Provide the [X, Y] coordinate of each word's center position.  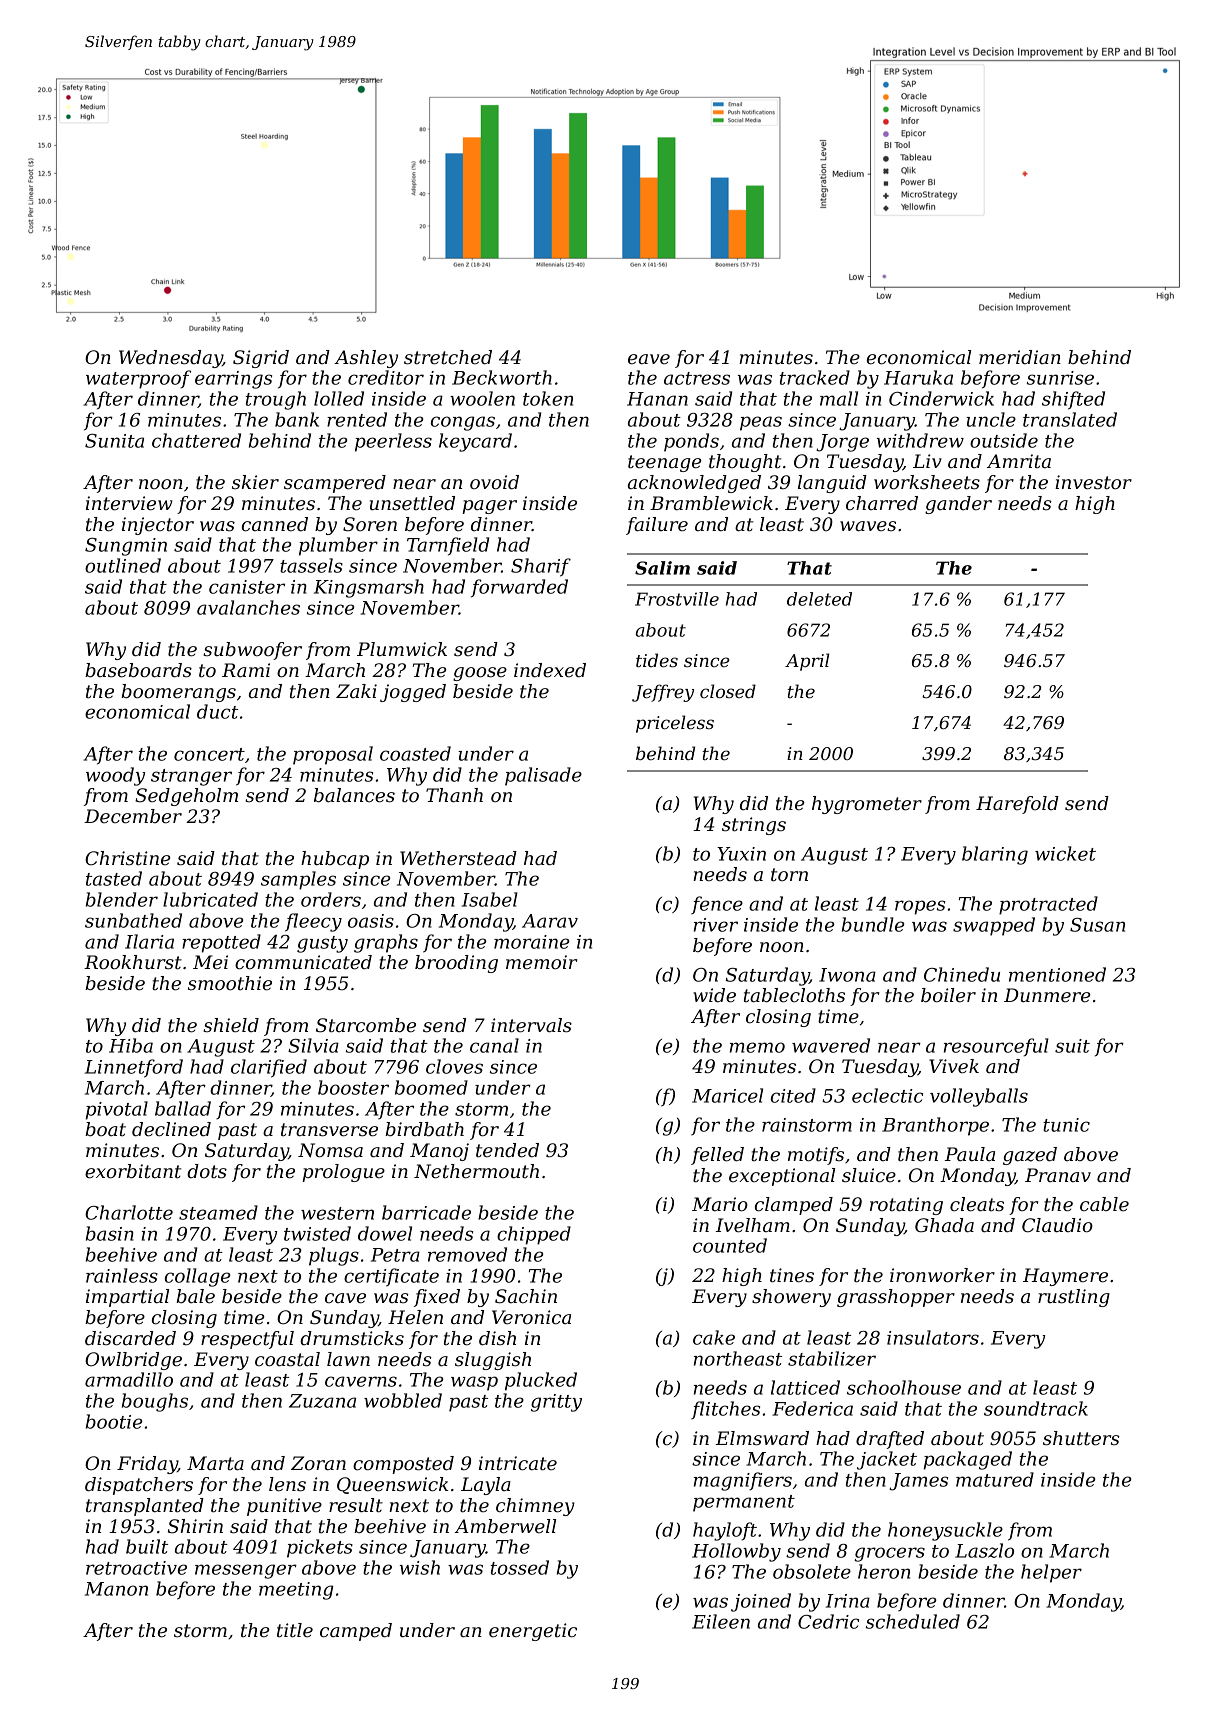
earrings [233, 380]
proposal [333, 755]
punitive [284, 1507]
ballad [183, 1108]
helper [1051, 1573]
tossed [520, 1567]
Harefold [1017, 805]
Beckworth [502, 377]
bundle [873, 924]
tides [657, 660]
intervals [531, 1025]
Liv [927, 461]
